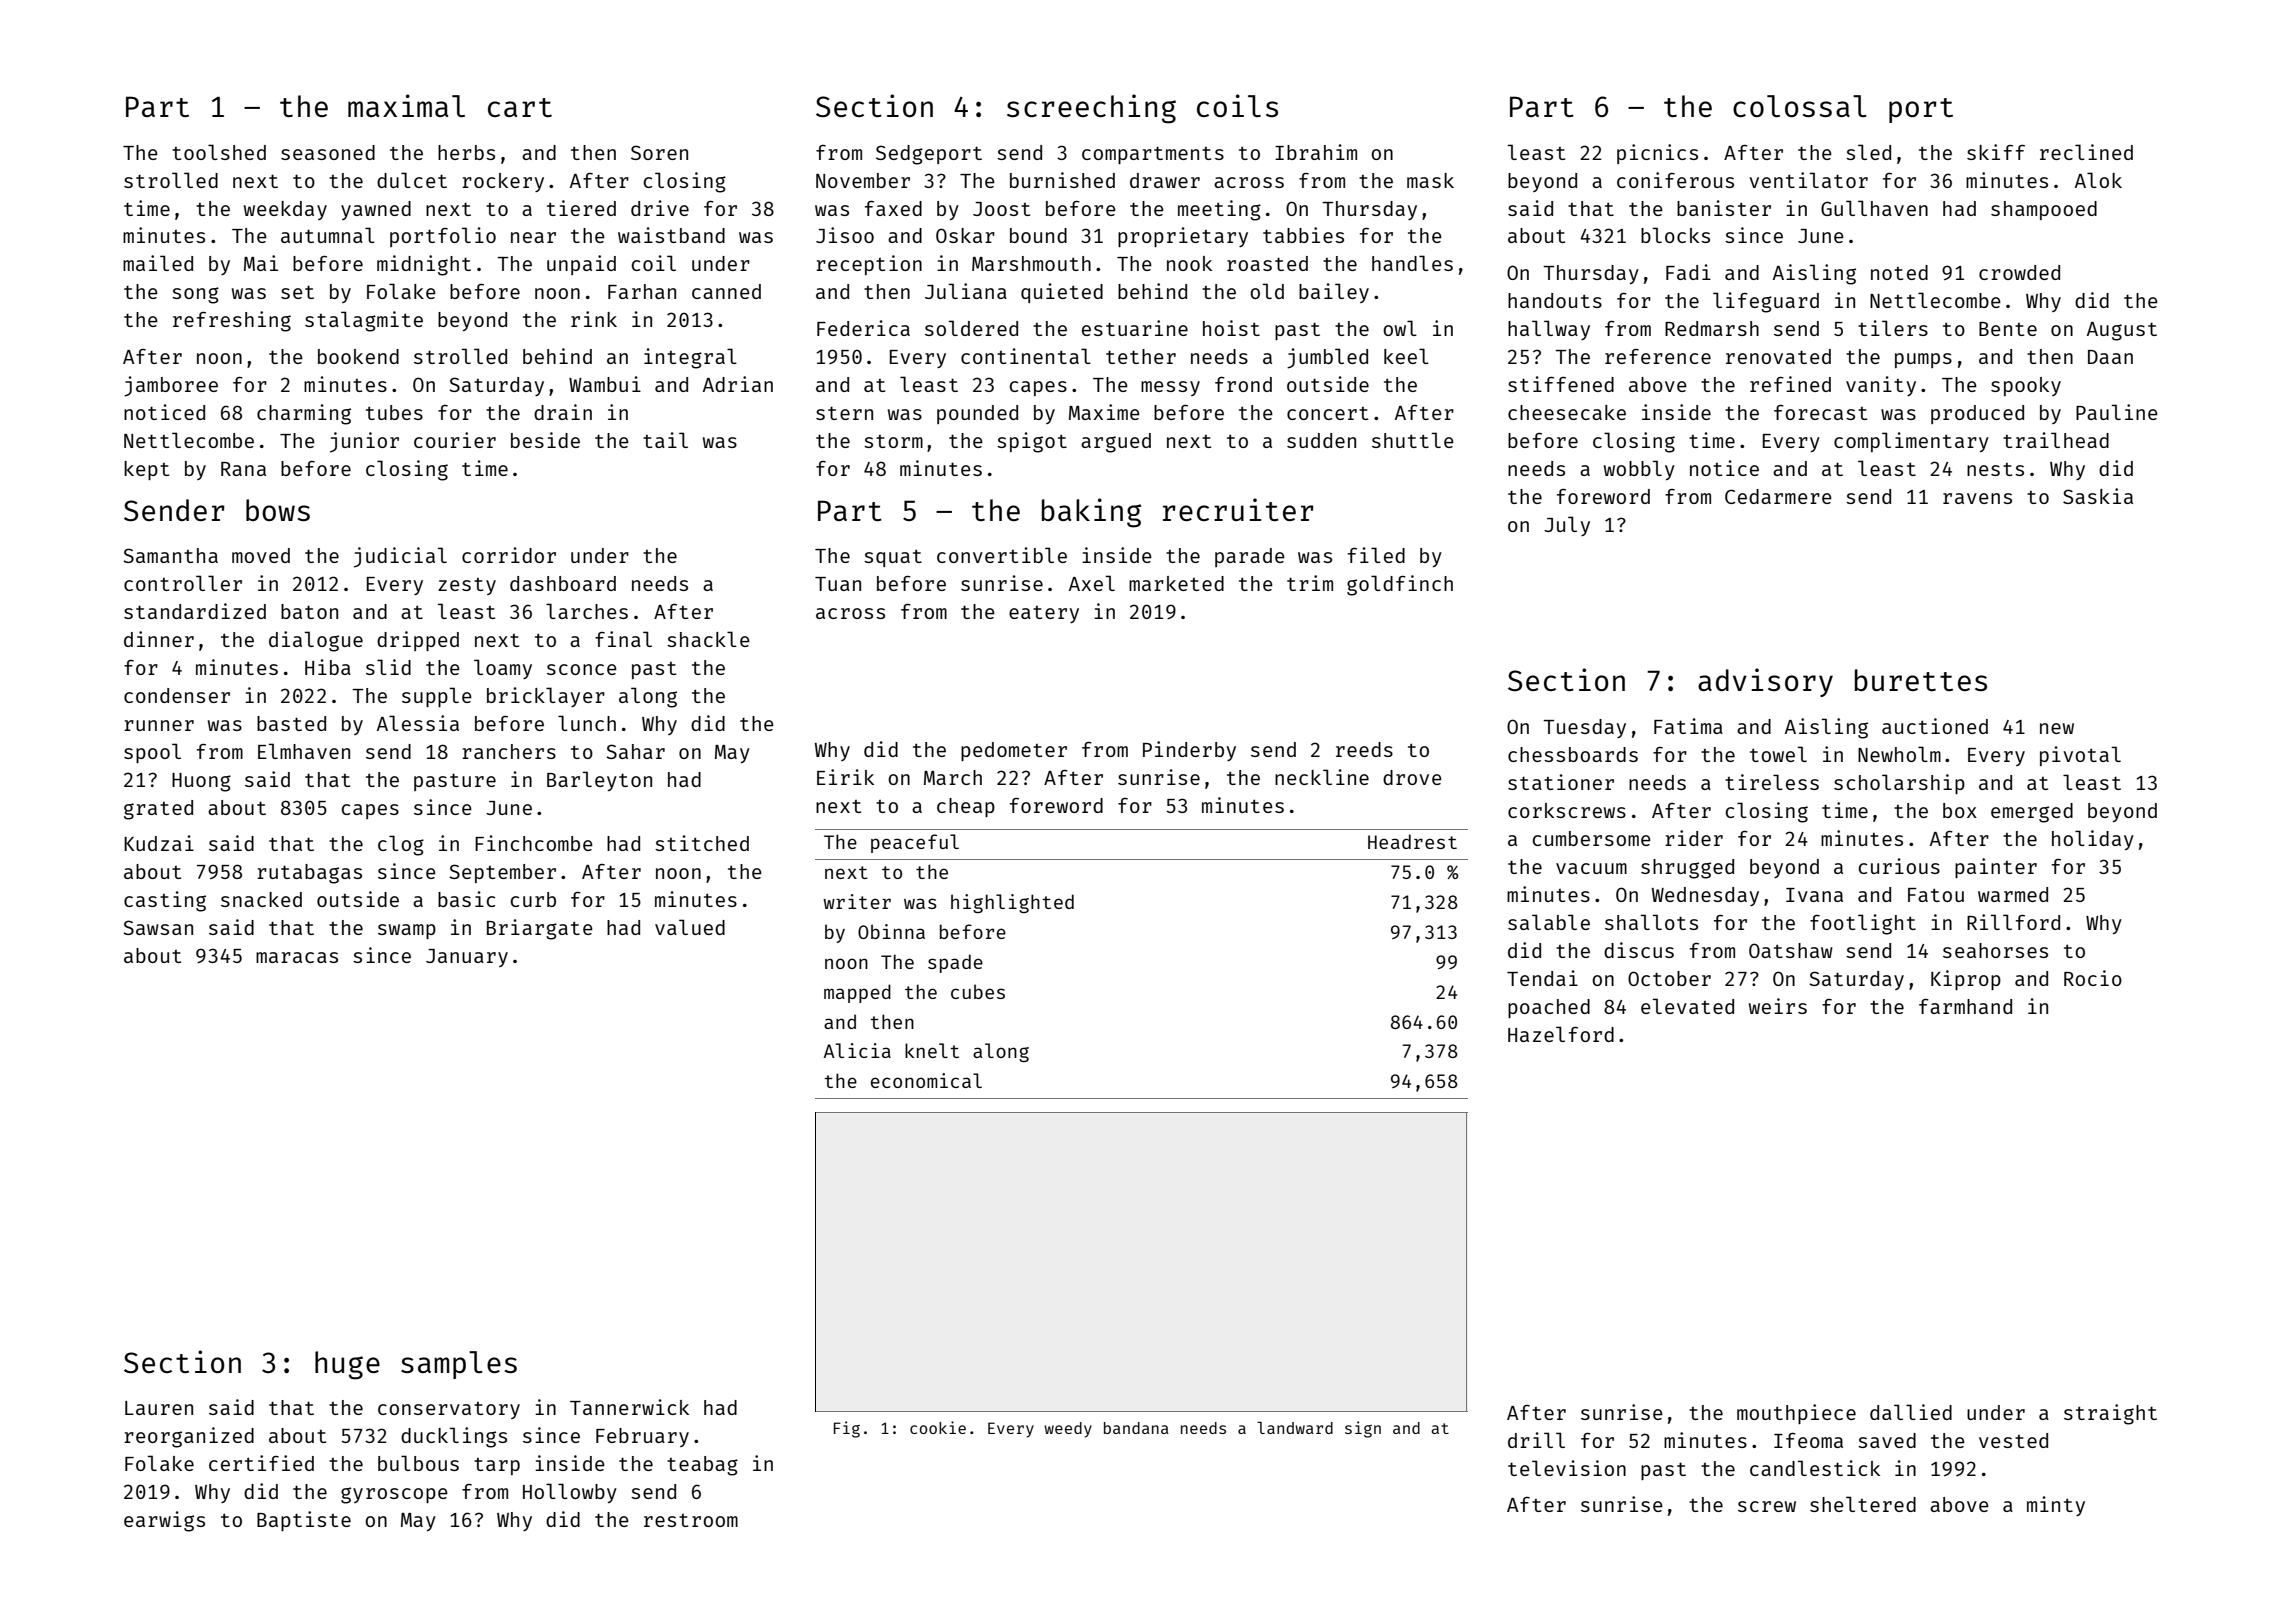 This image has height=1614, width=2282. What do you see at coordinates (304, 1521) in the image?
I see `Baptiste` at bounding box center [304, 1521].
